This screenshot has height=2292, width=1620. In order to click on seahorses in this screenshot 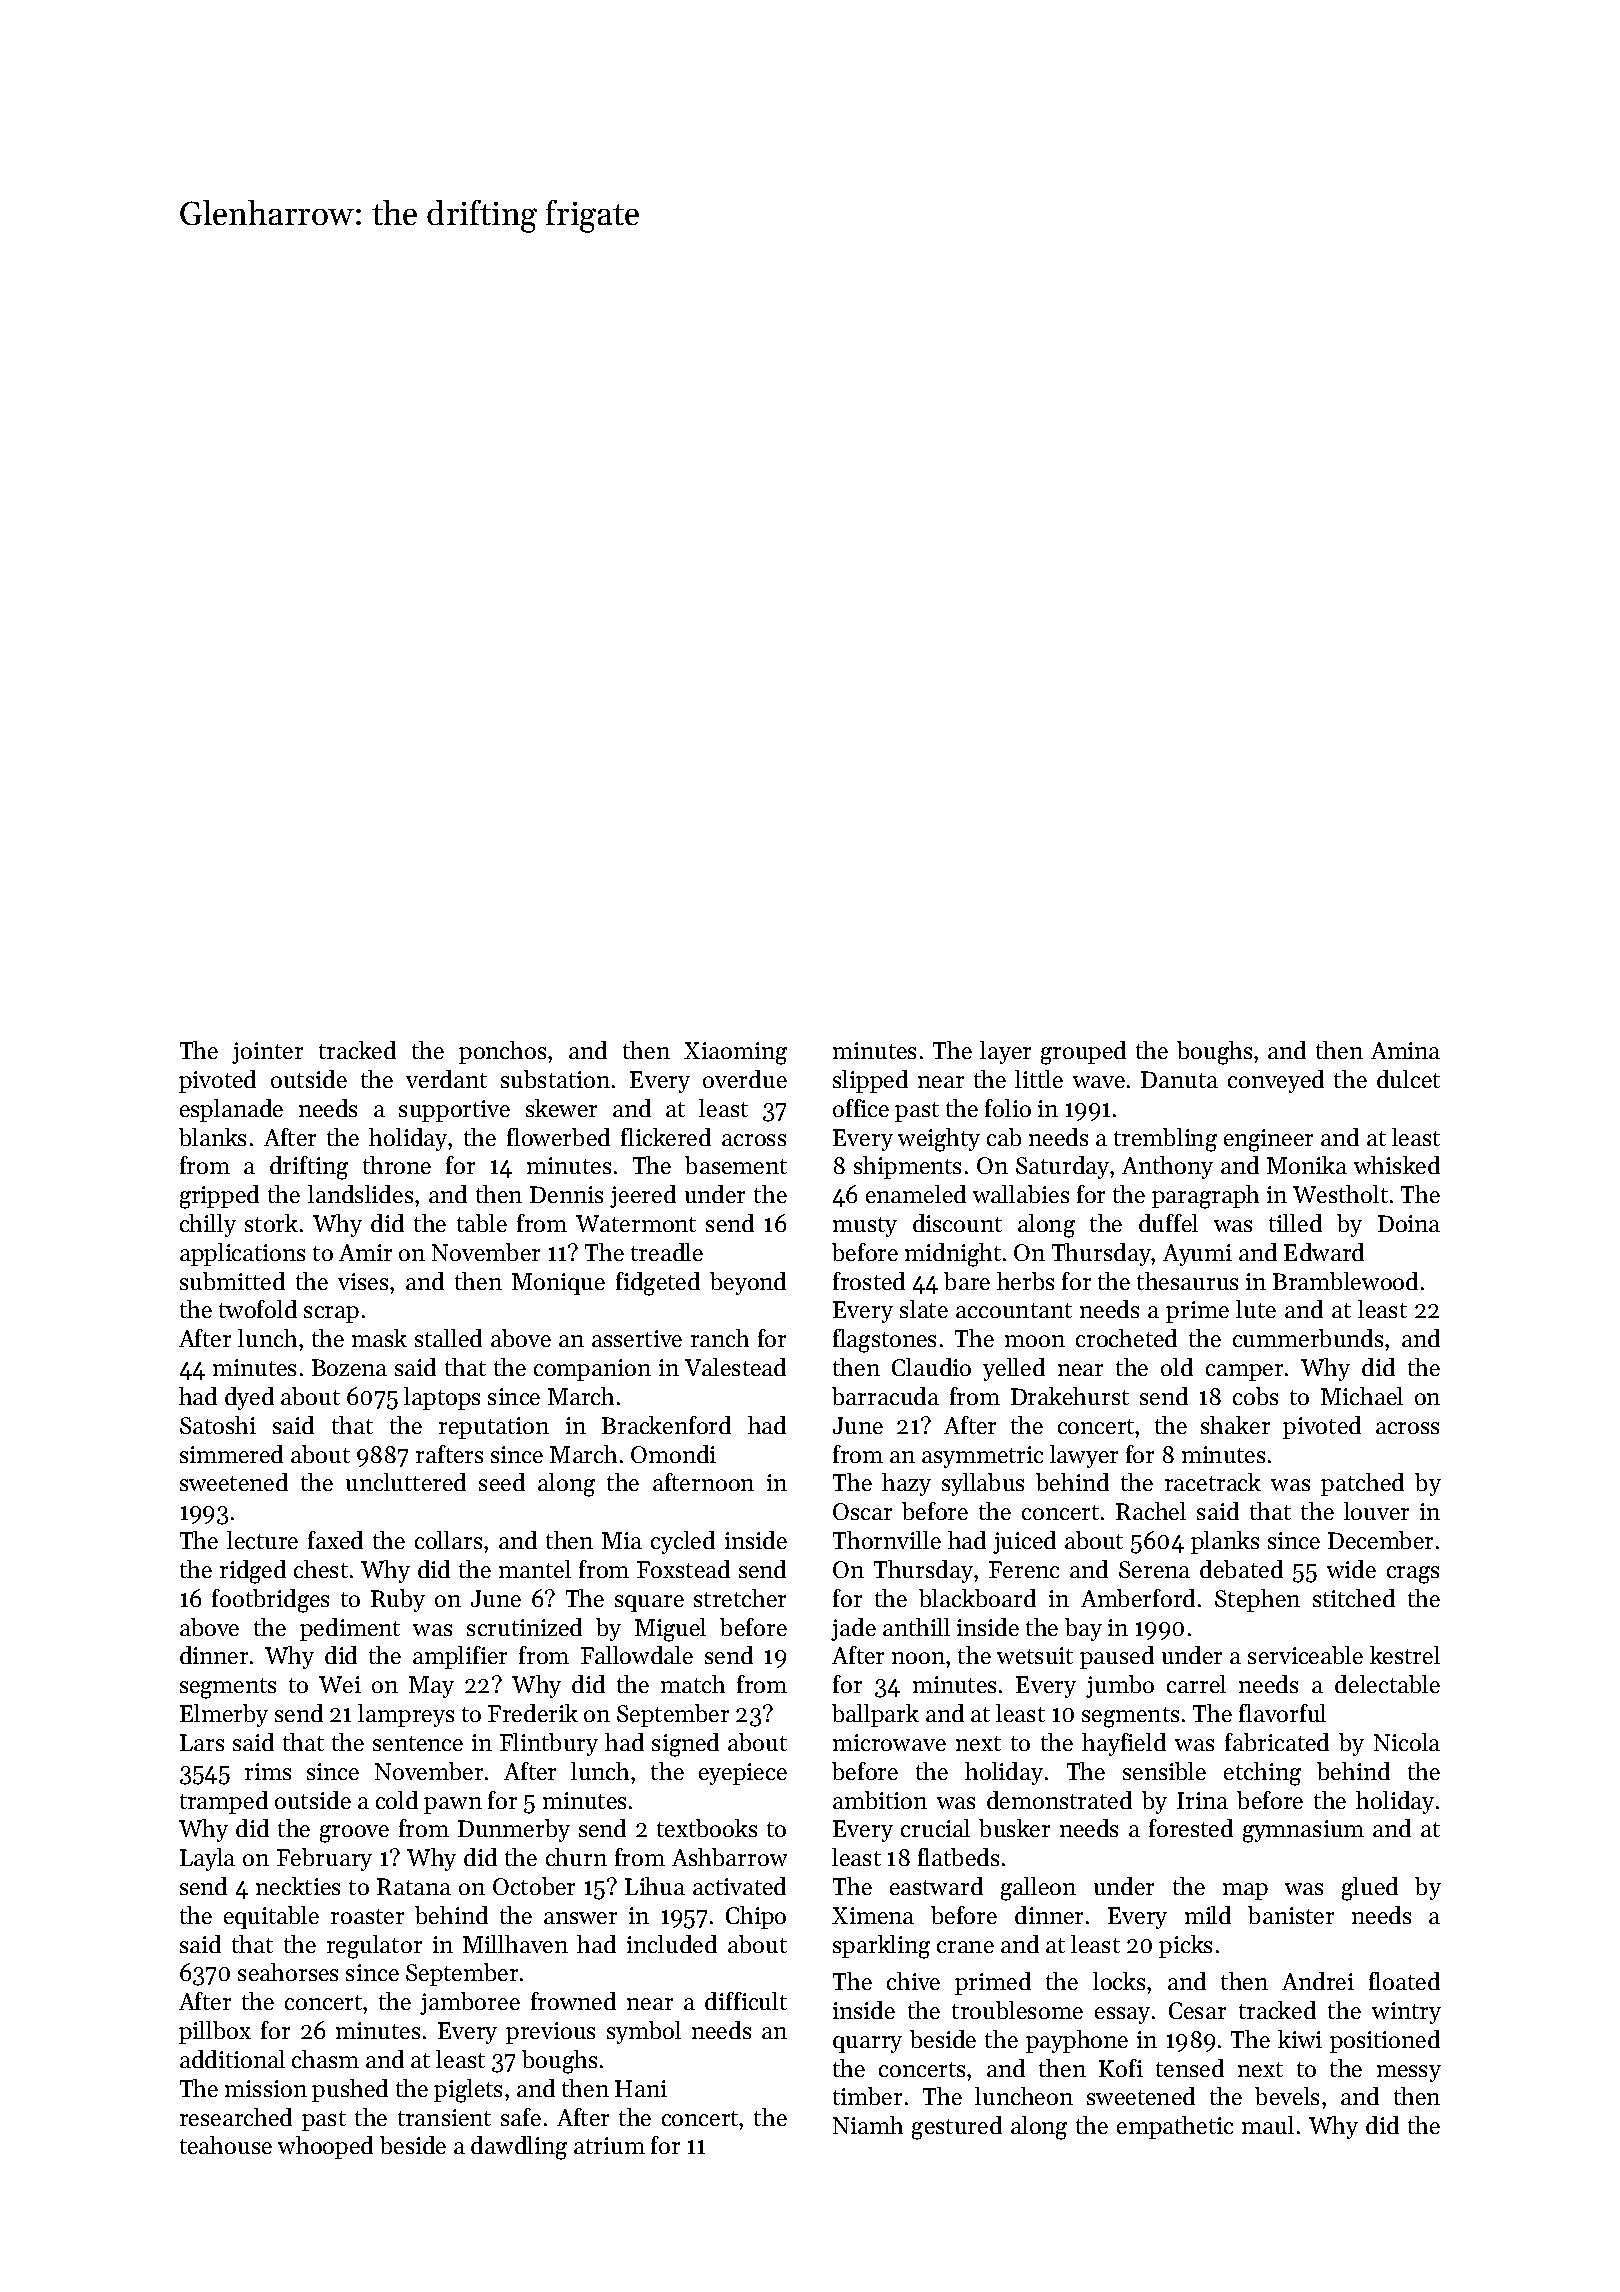, I will do `click(288, 1972)`.
